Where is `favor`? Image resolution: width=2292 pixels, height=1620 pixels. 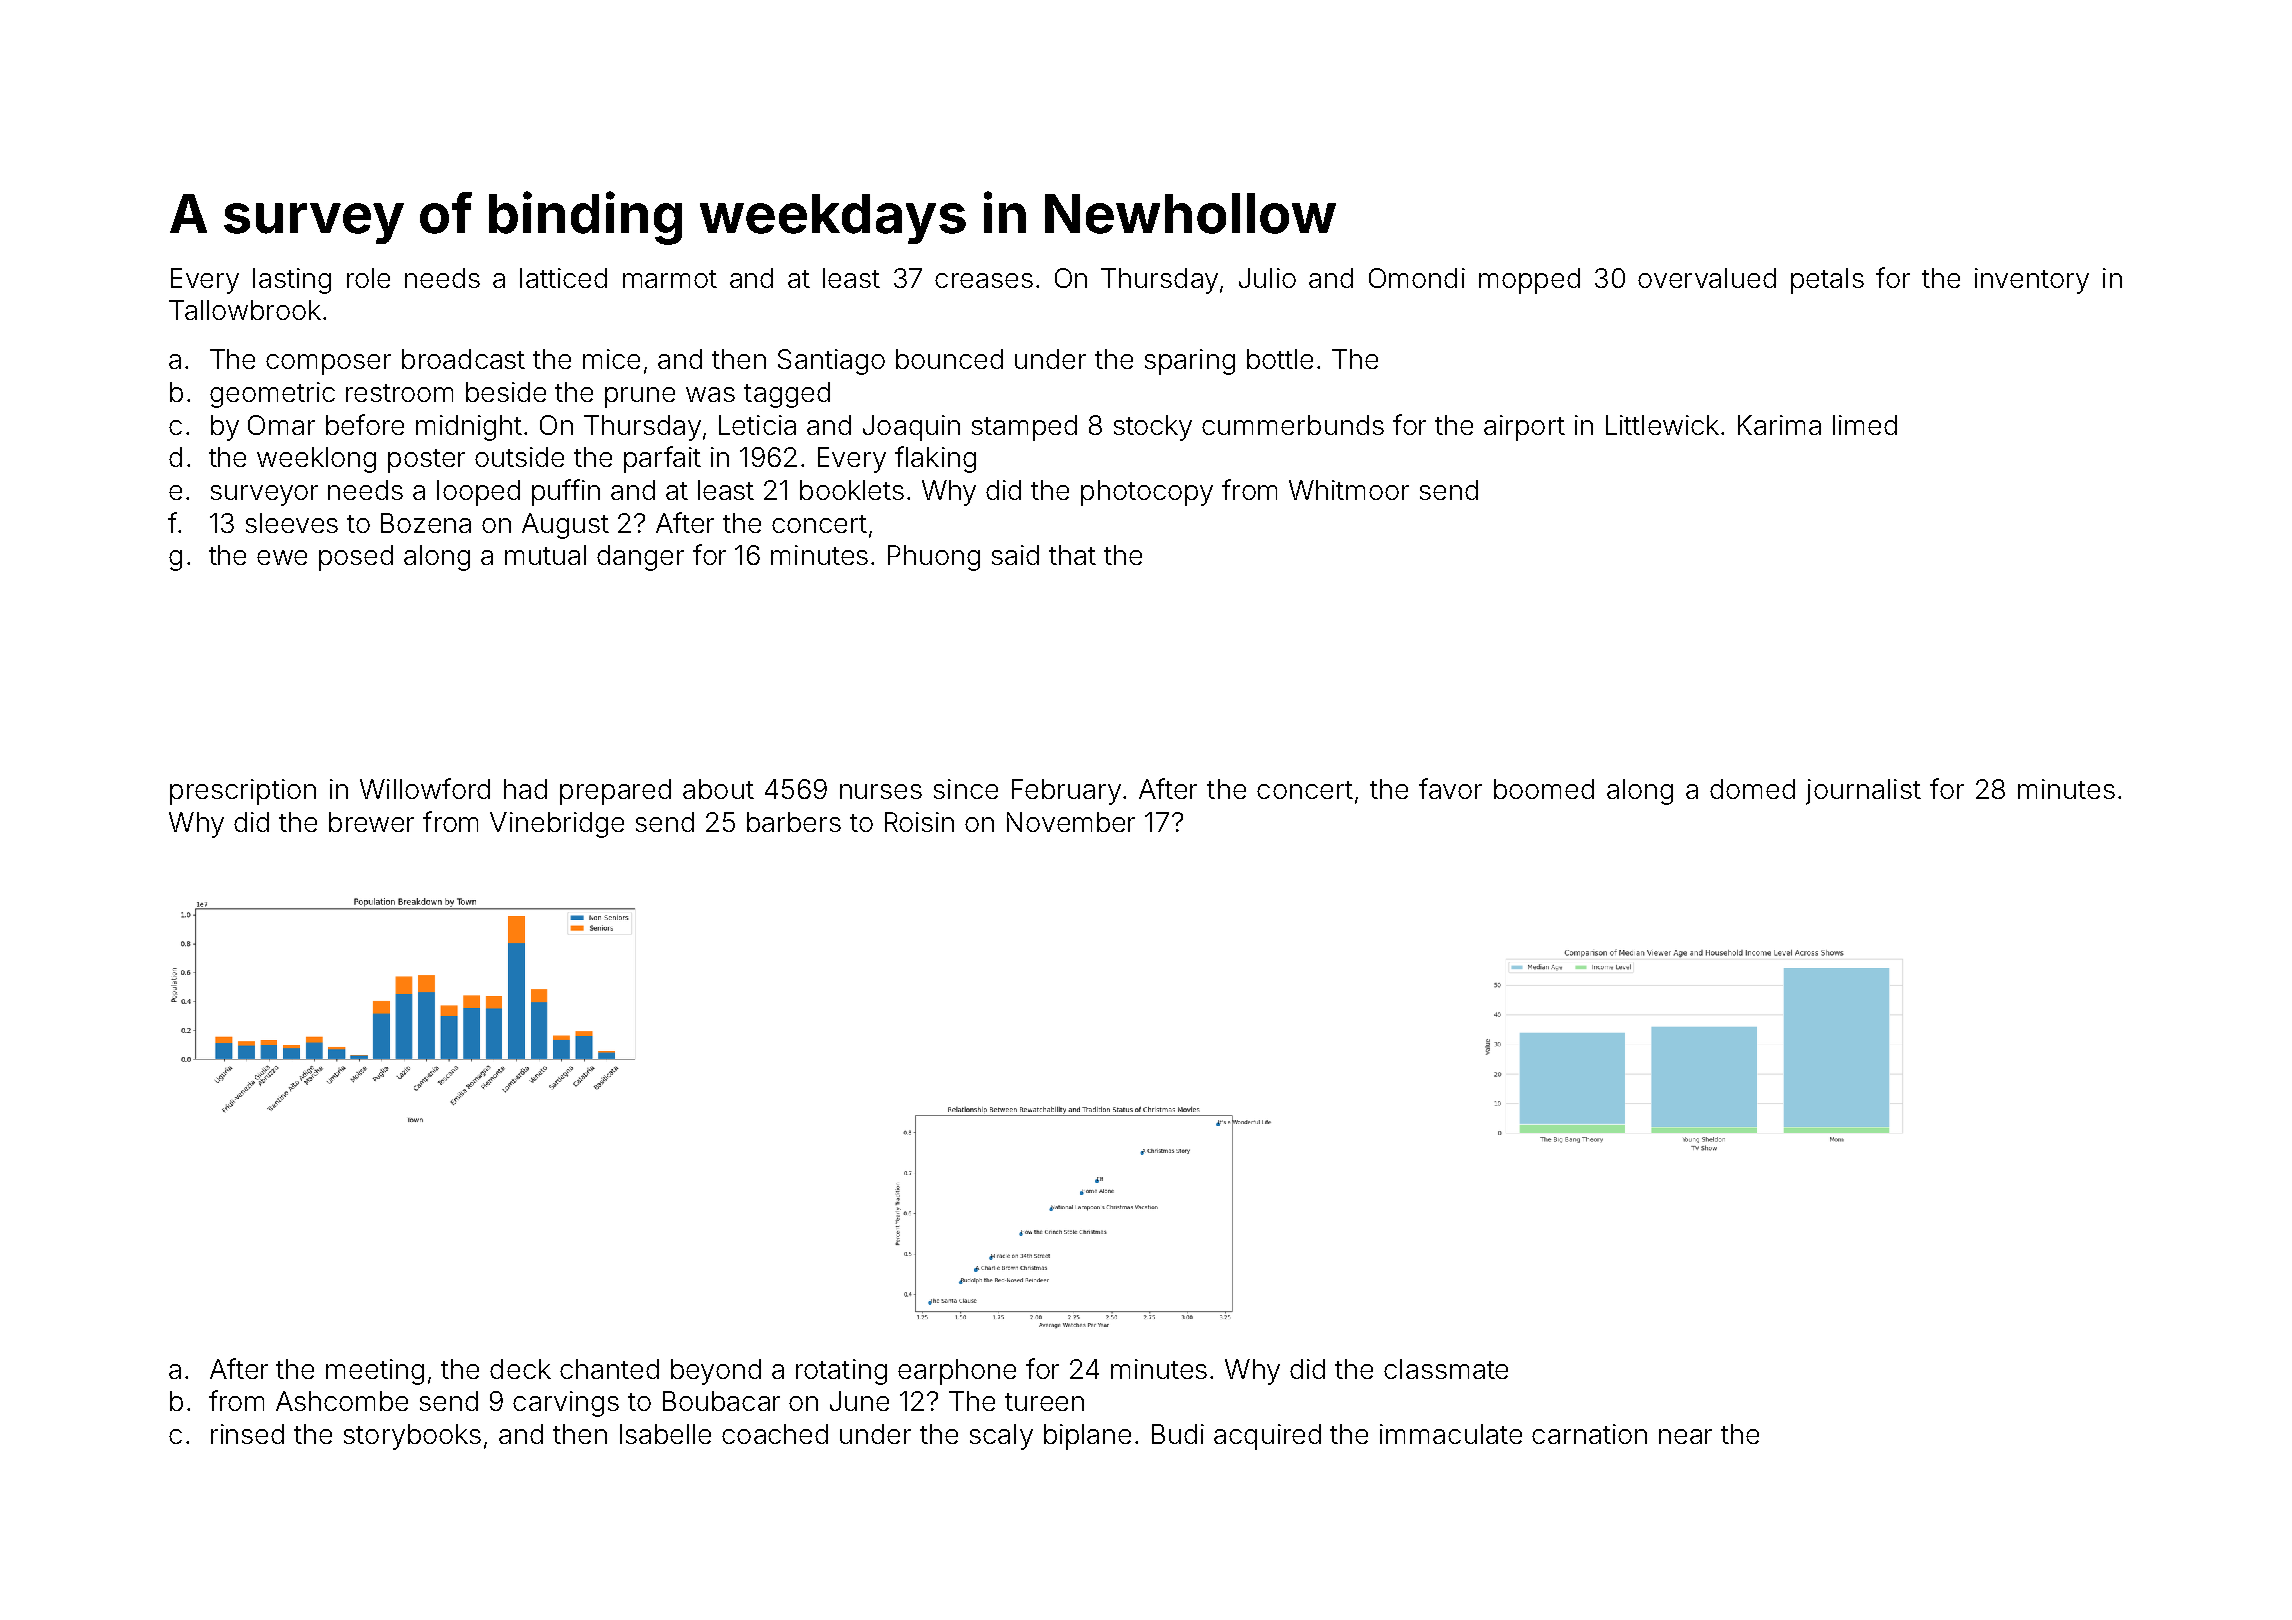 favor is located at coordinates (1450, 788).
